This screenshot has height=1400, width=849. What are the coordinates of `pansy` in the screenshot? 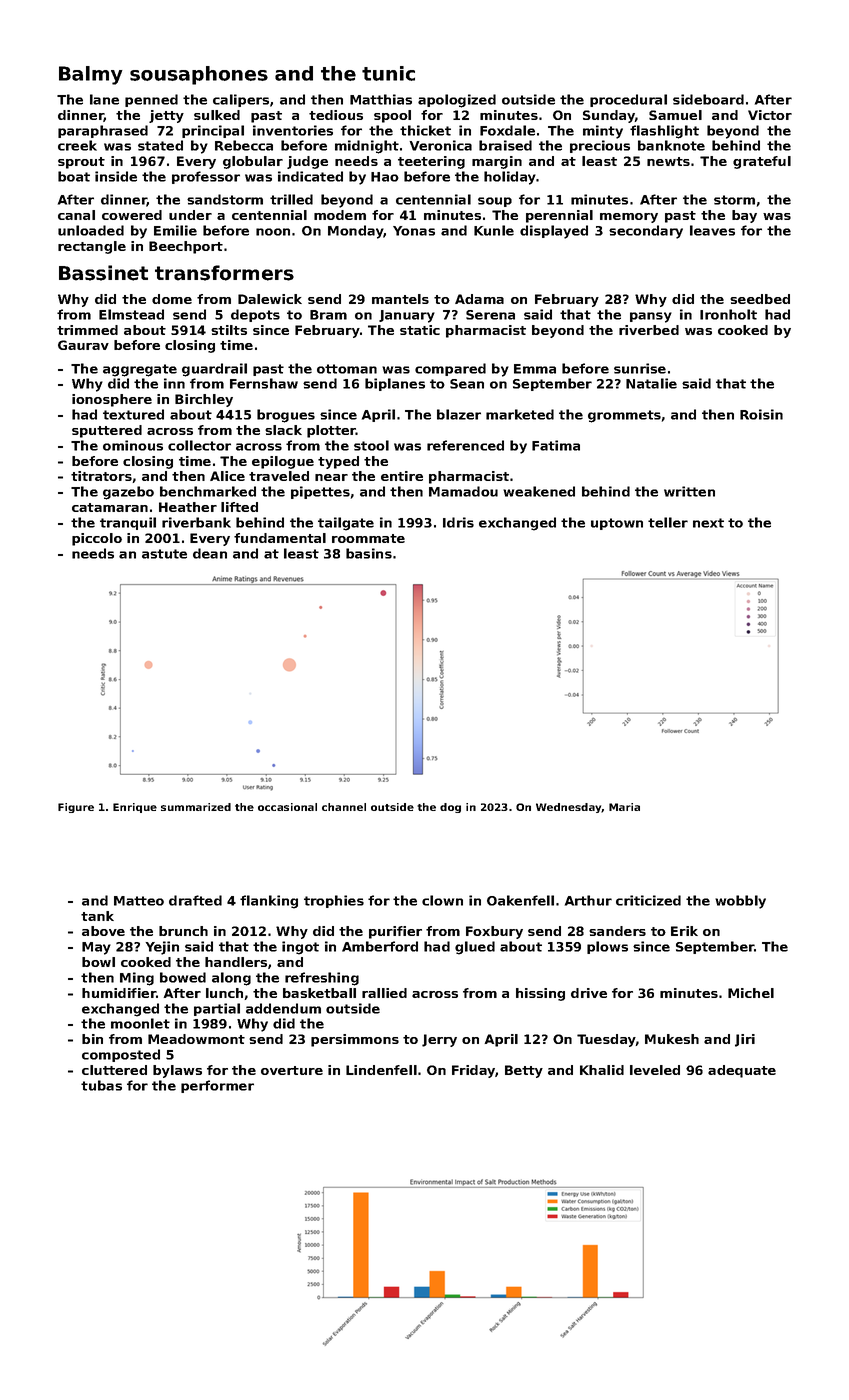 It's located at (651, 317).
